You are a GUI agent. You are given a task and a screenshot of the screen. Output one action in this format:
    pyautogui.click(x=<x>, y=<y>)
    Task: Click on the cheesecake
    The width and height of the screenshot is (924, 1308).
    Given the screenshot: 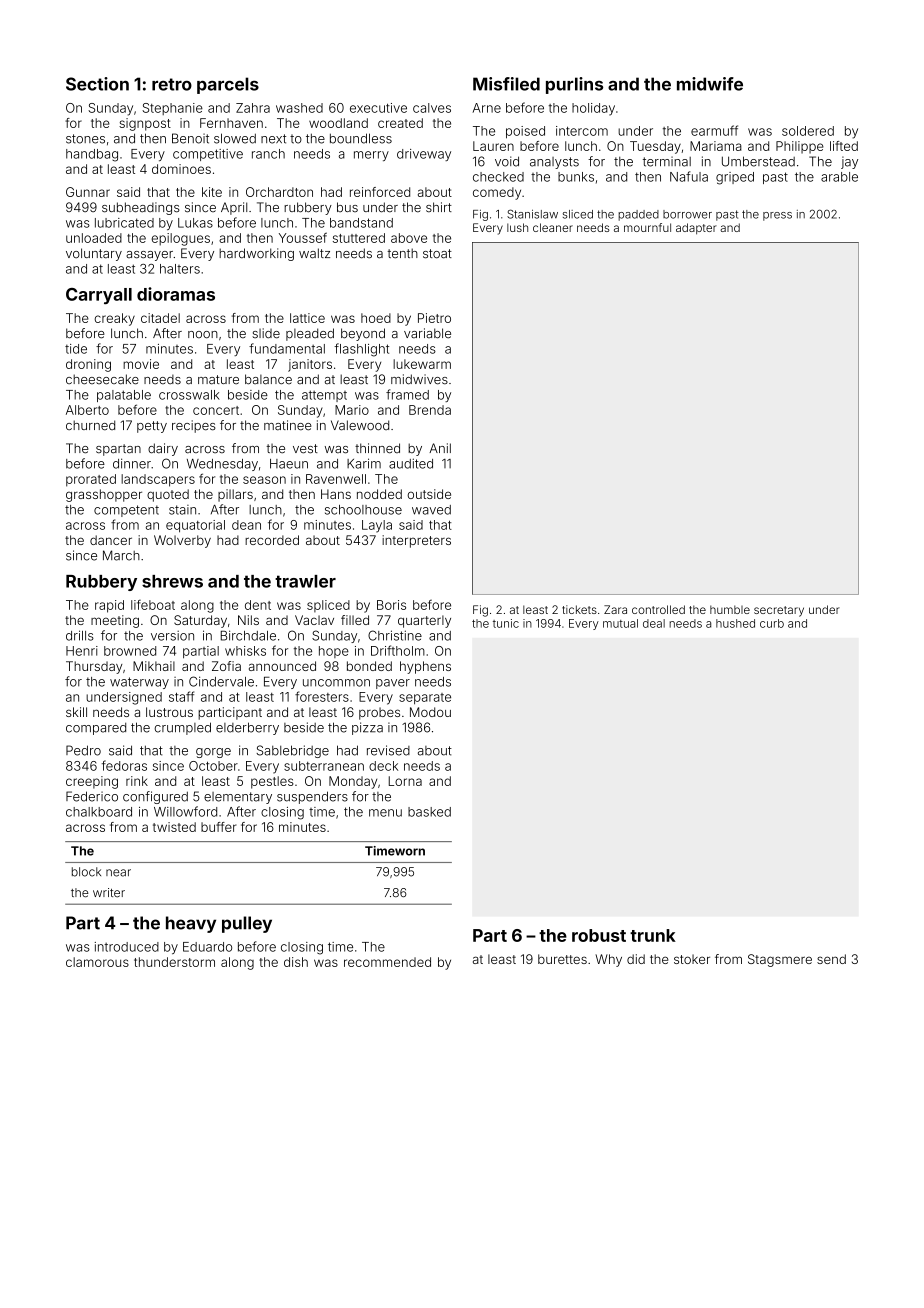 What is the action you would take?
    pyautogui.click(x=102, y=379)
